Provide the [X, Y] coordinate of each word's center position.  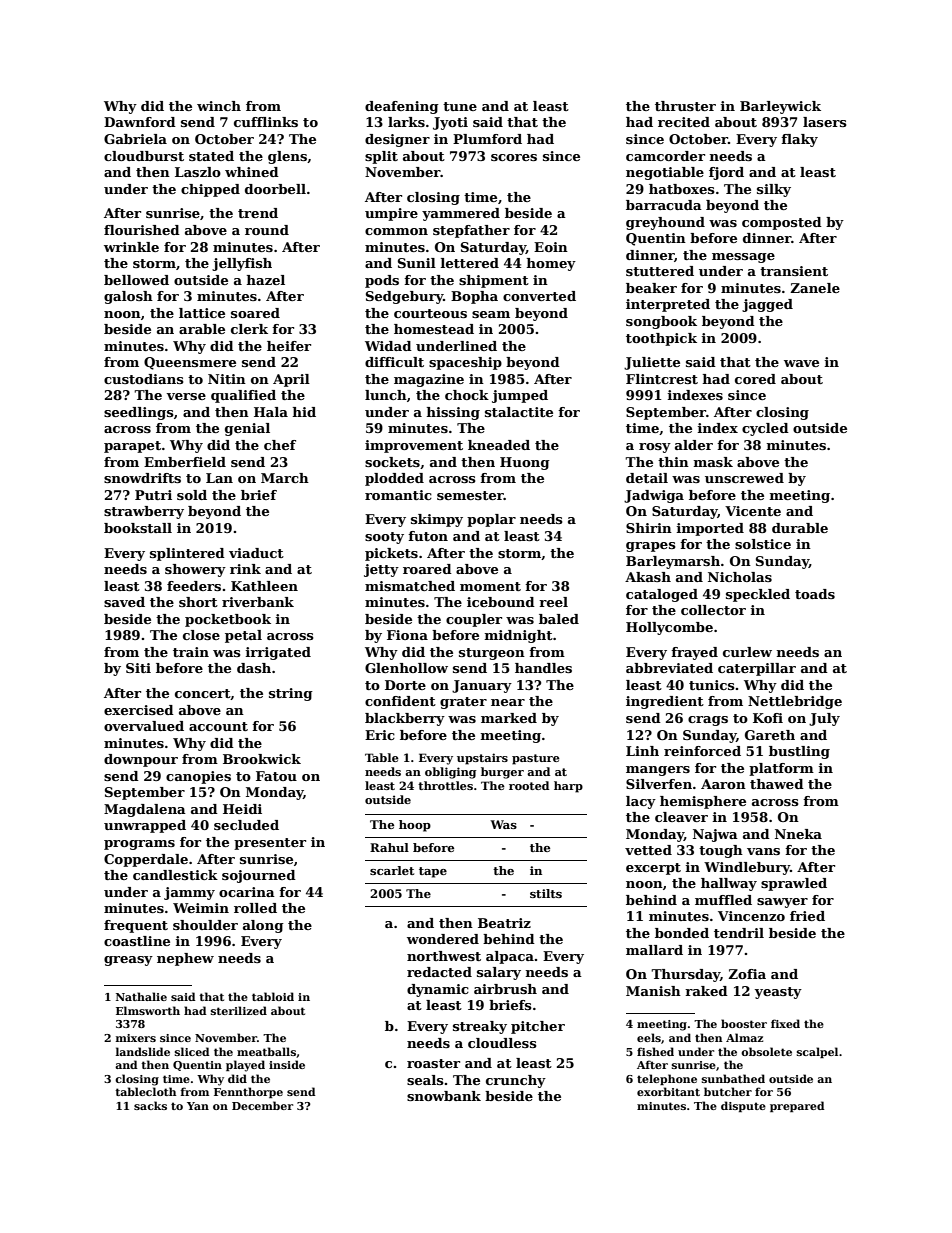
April [291, 380]
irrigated [278, 653]
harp [568, 787]
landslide [143, 1051]
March [285, 478]
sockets [392, 462]
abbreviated [669, 668]
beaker [651, 288]
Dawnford [140, 122]
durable [800, 528]
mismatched [410, 586]
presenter [270, 844]
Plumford [487, 139]
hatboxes [682, 189]
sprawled [794, 884]
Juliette [652, 363]
